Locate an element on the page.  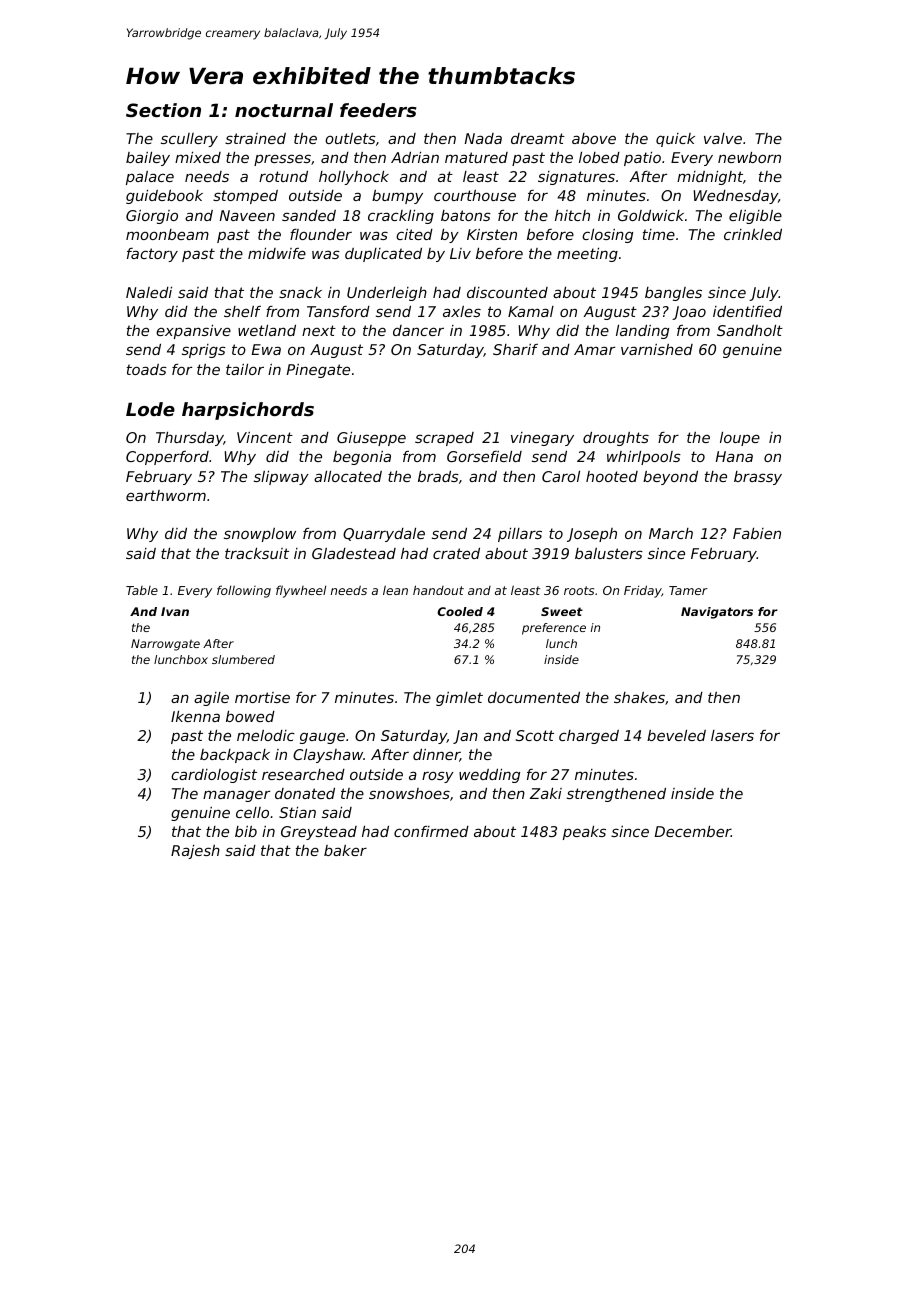
identified is located at coordinates (747, 311).
